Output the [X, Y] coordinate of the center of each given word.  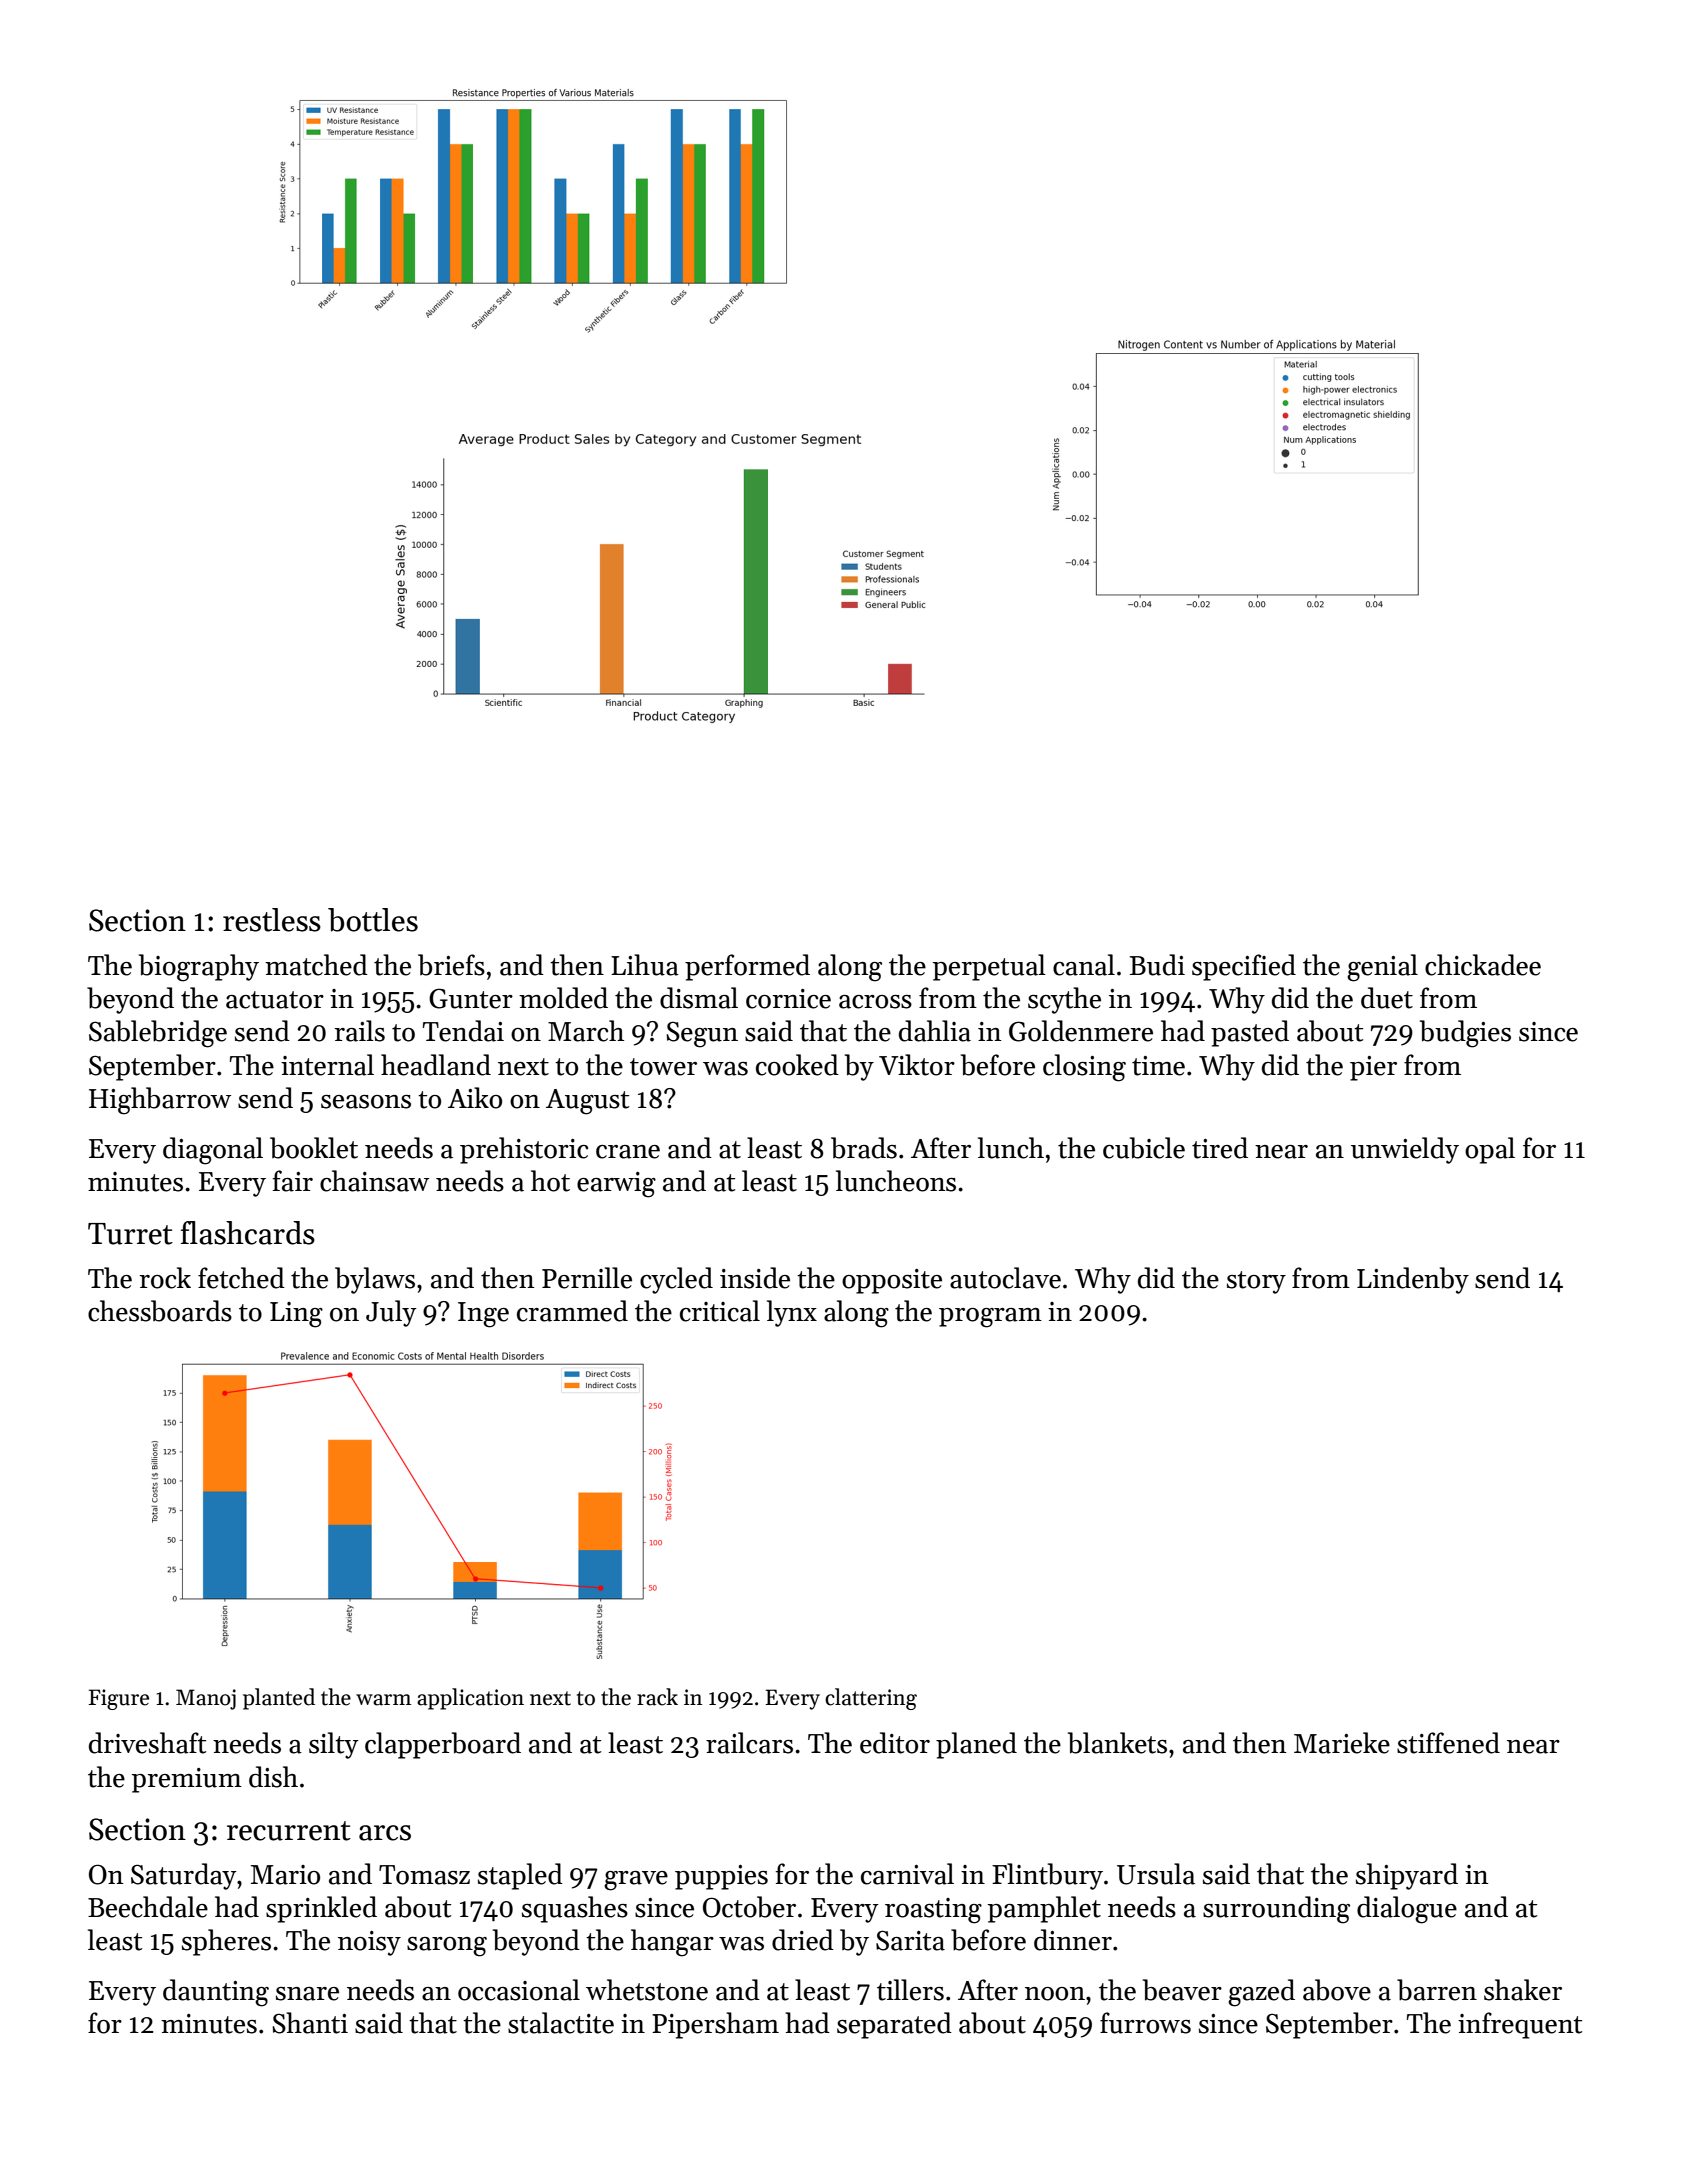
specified [1244, 967]
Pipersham [715, 2025]
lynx [792, 1313]
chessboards [160, 1311]
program [990, 1318]
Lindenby [1413, 1280]
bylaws [375, 1280]
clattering [871, 1699]
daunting [216, 1993]
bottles [373, 920]
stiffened [1448, 1743]
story [1256, 1282]
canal [1084, 965]
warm [383, 1700]
